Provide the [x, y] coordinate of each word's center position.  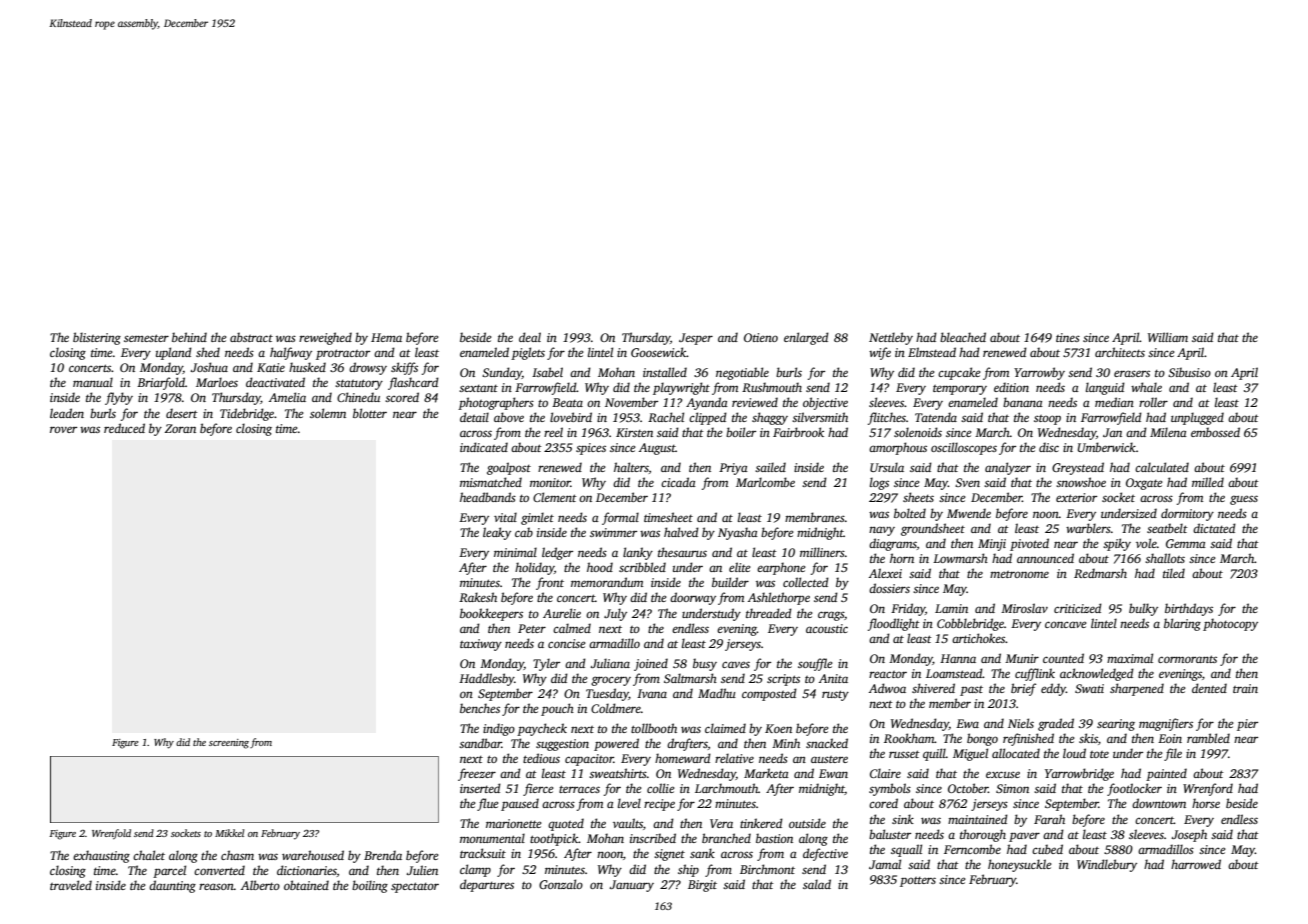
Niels [1021, 723]
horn [902, 558]
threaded [769, 613]
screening [229, 744]
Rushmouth [772, 387]
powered [616, 744]
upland [174, 353]
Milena [1168, 432]
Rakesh [478, 597]
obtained [306, 885]
